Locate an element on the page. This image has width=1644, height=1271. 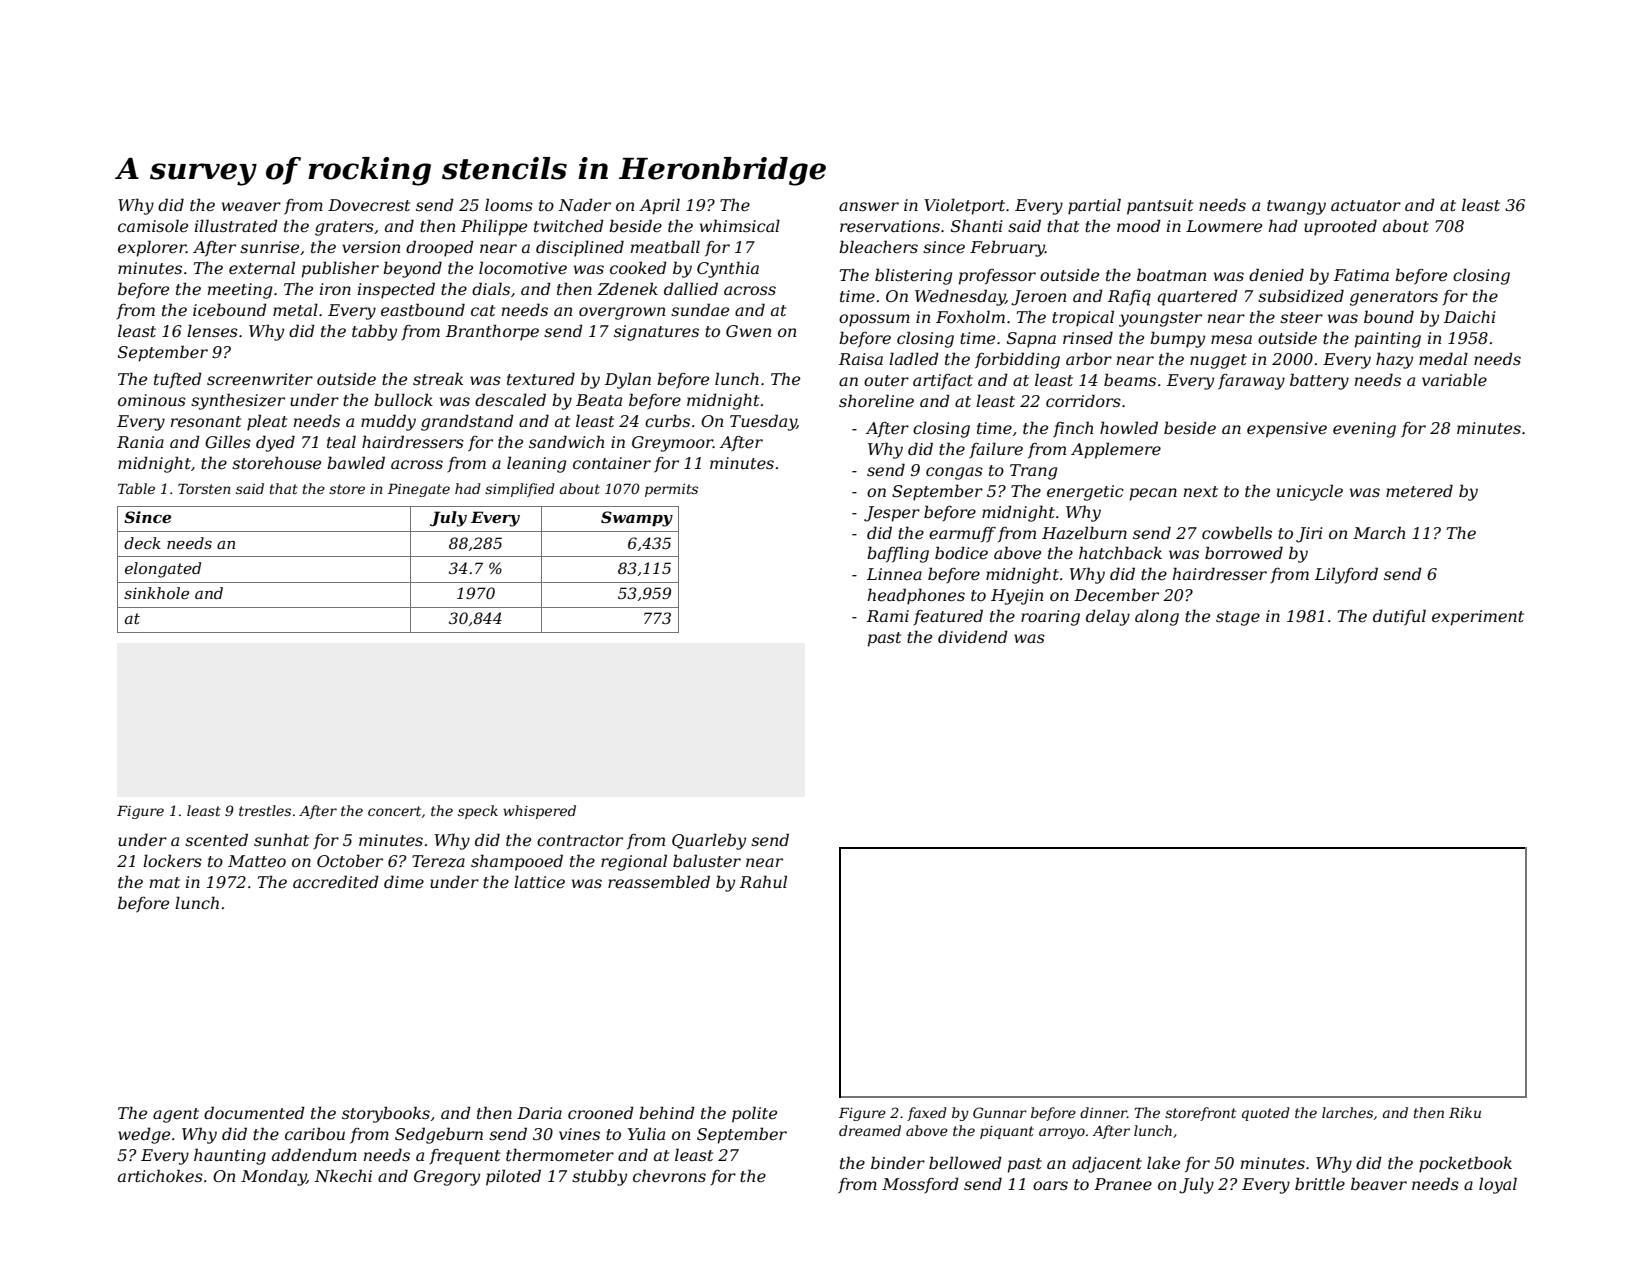
weaver is located at coordinates (251, 206).
